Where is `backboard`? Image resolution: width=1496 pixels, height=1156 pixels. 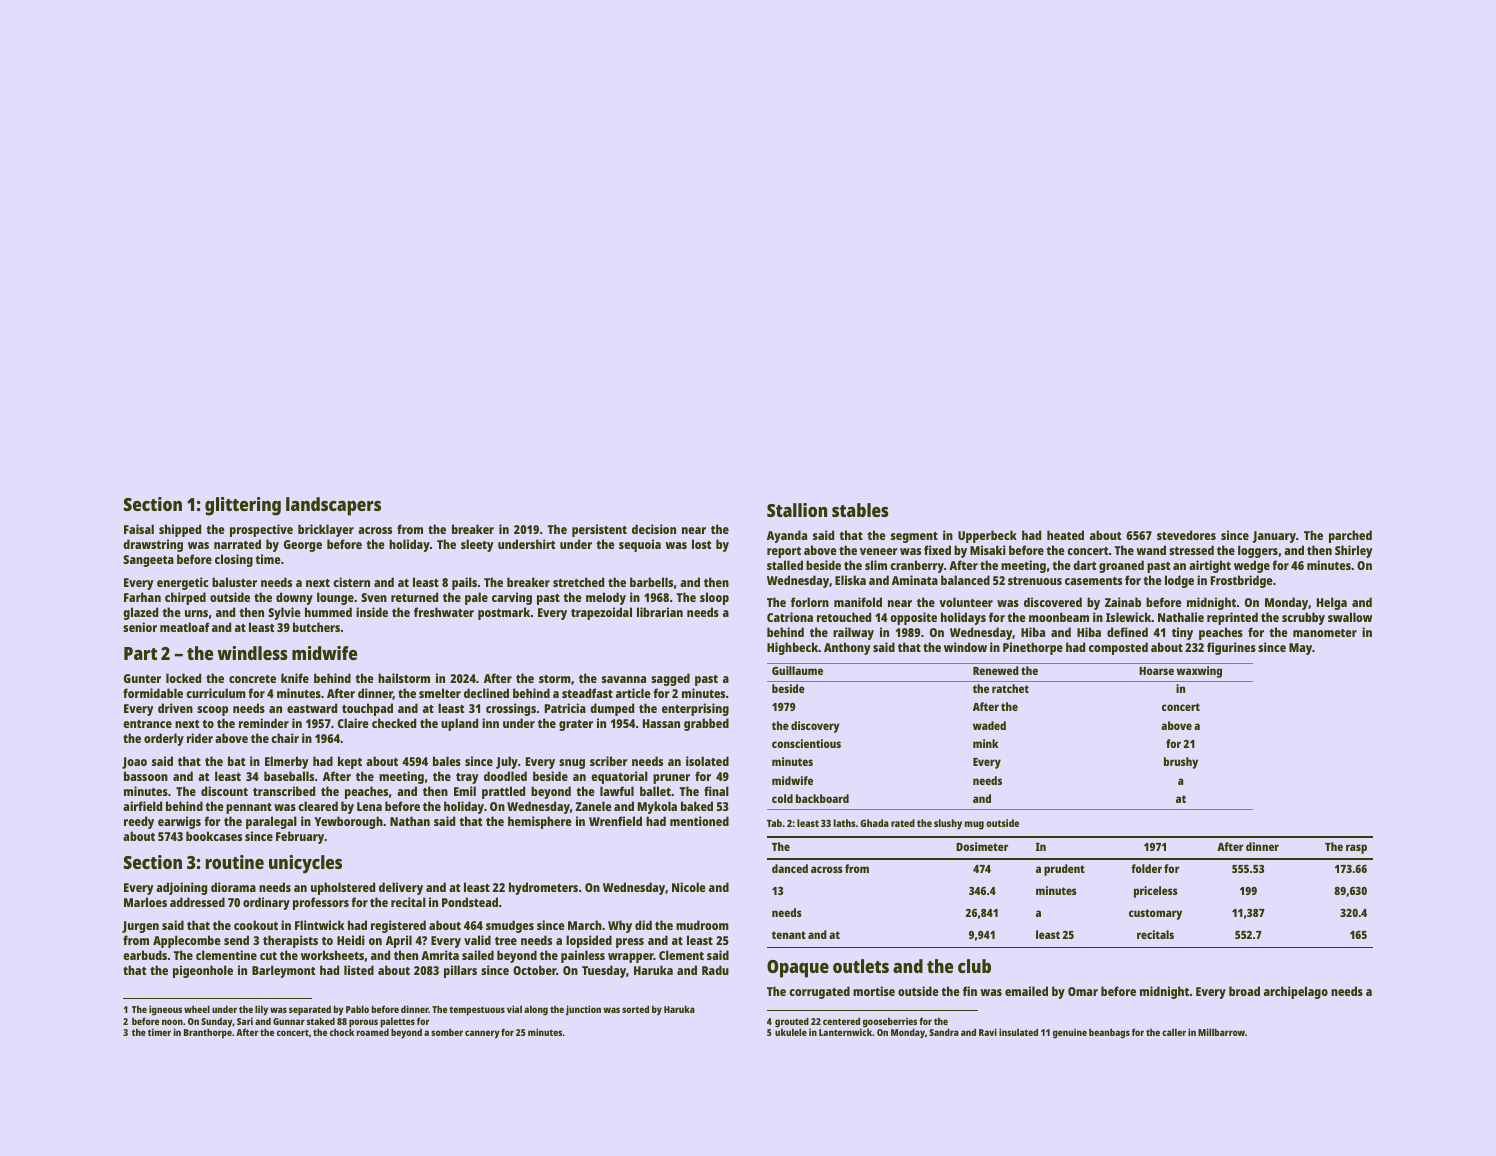
backboard is located at coordinates (822, 798).
